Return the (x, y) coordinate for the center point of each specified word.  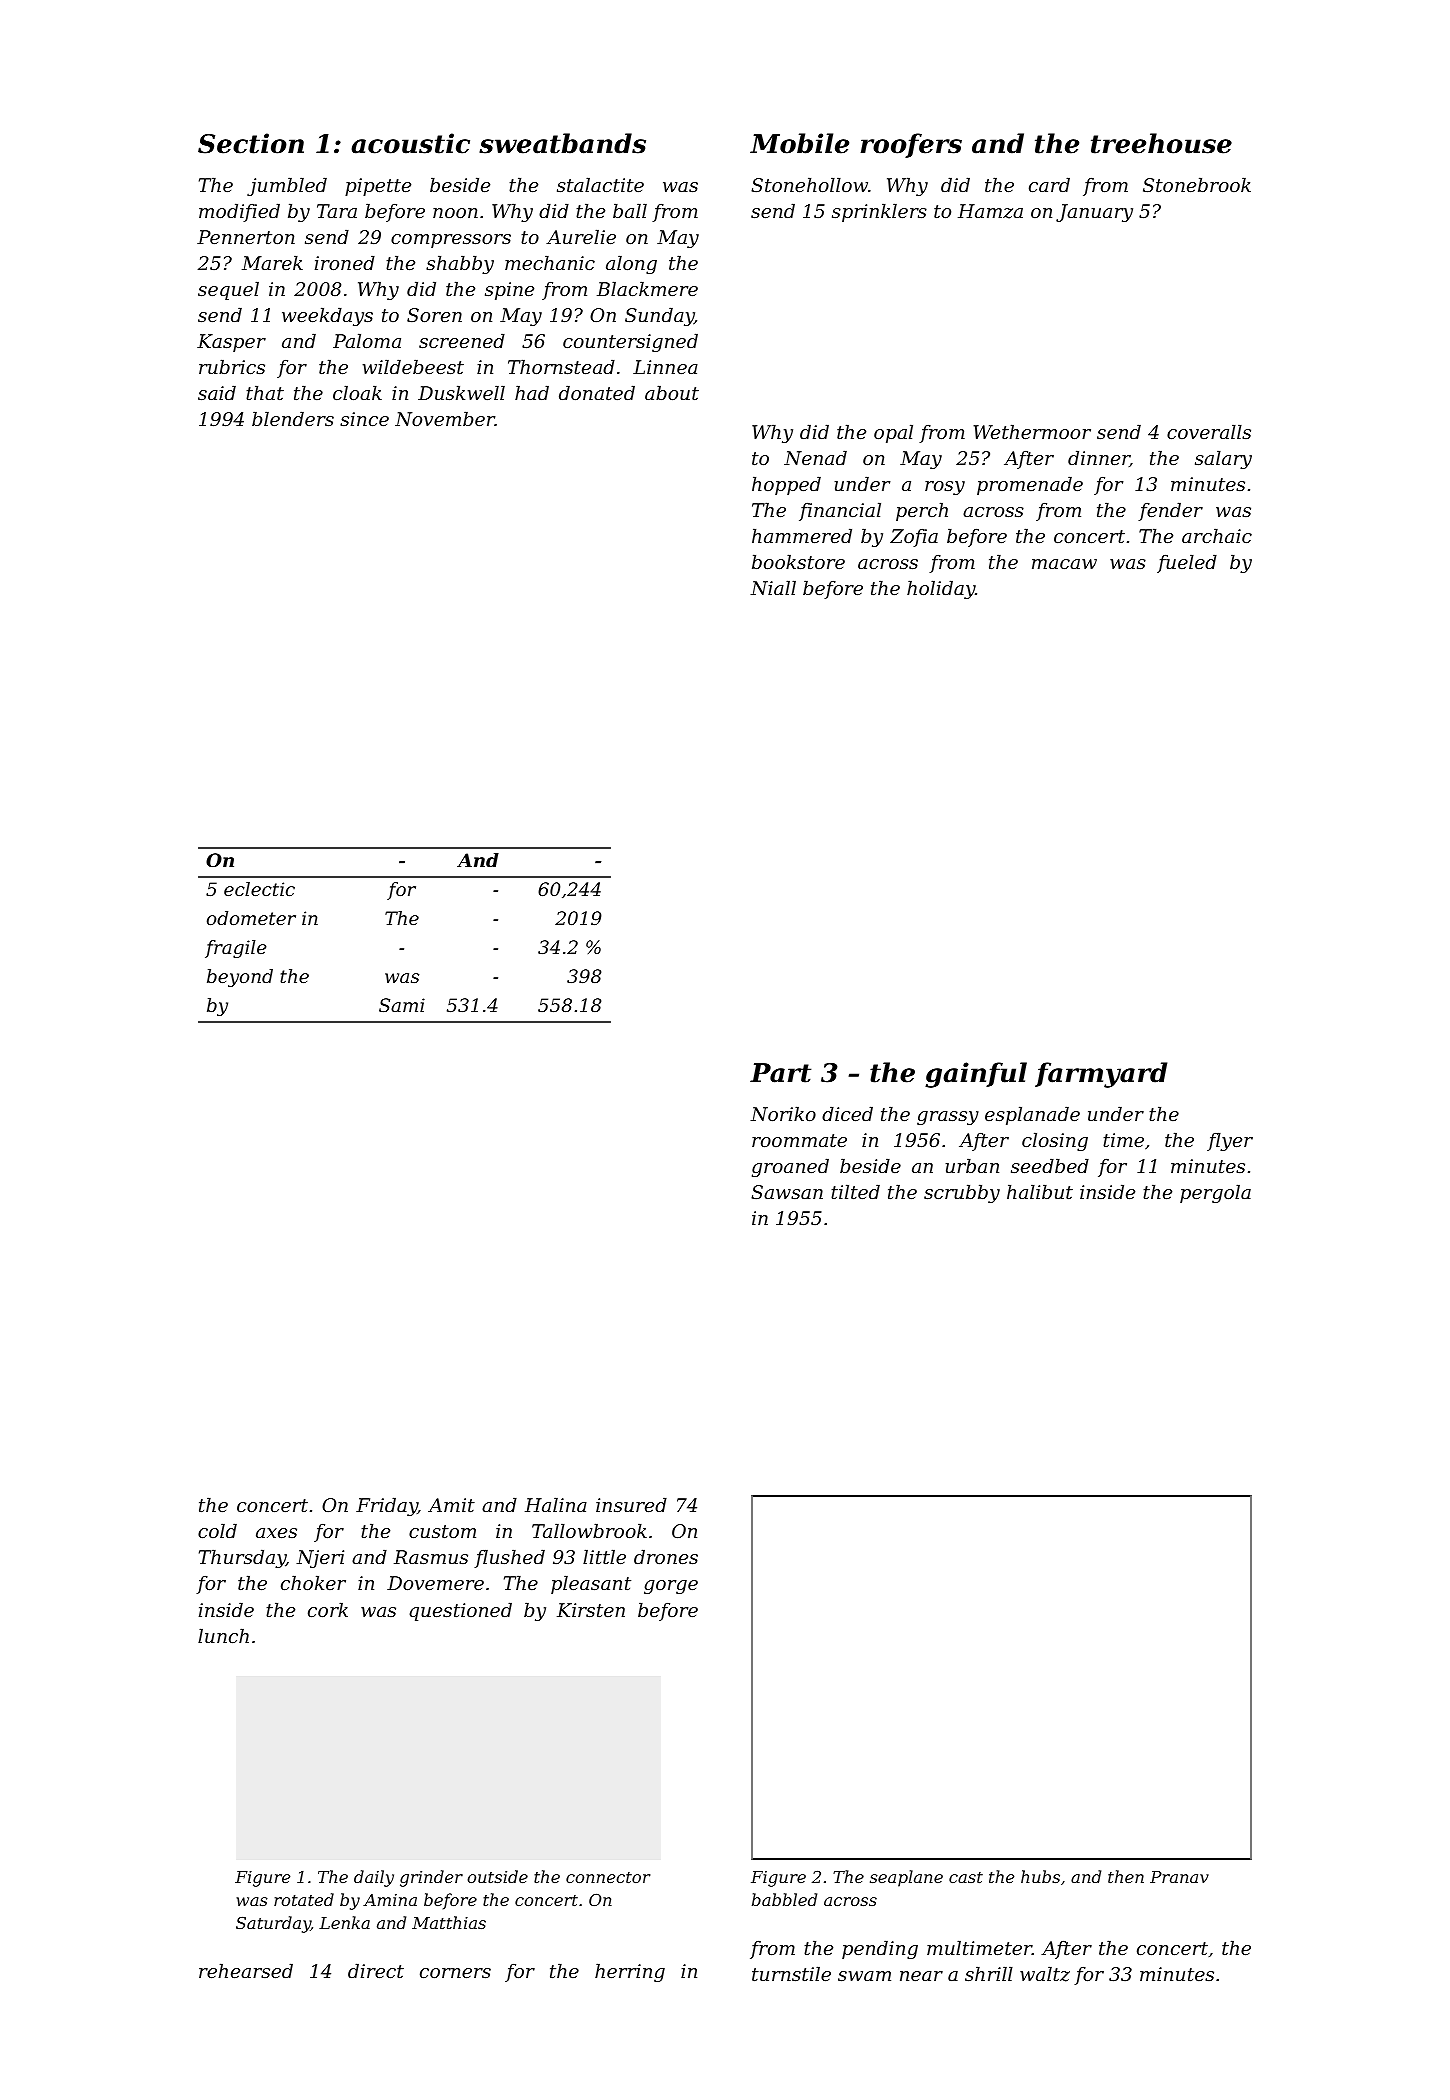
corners (455, 1973)
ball (630, 210)
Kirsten (591, 1610)
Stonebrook (1197, 184)
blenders (293, 418)
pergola (1215, 1193)
